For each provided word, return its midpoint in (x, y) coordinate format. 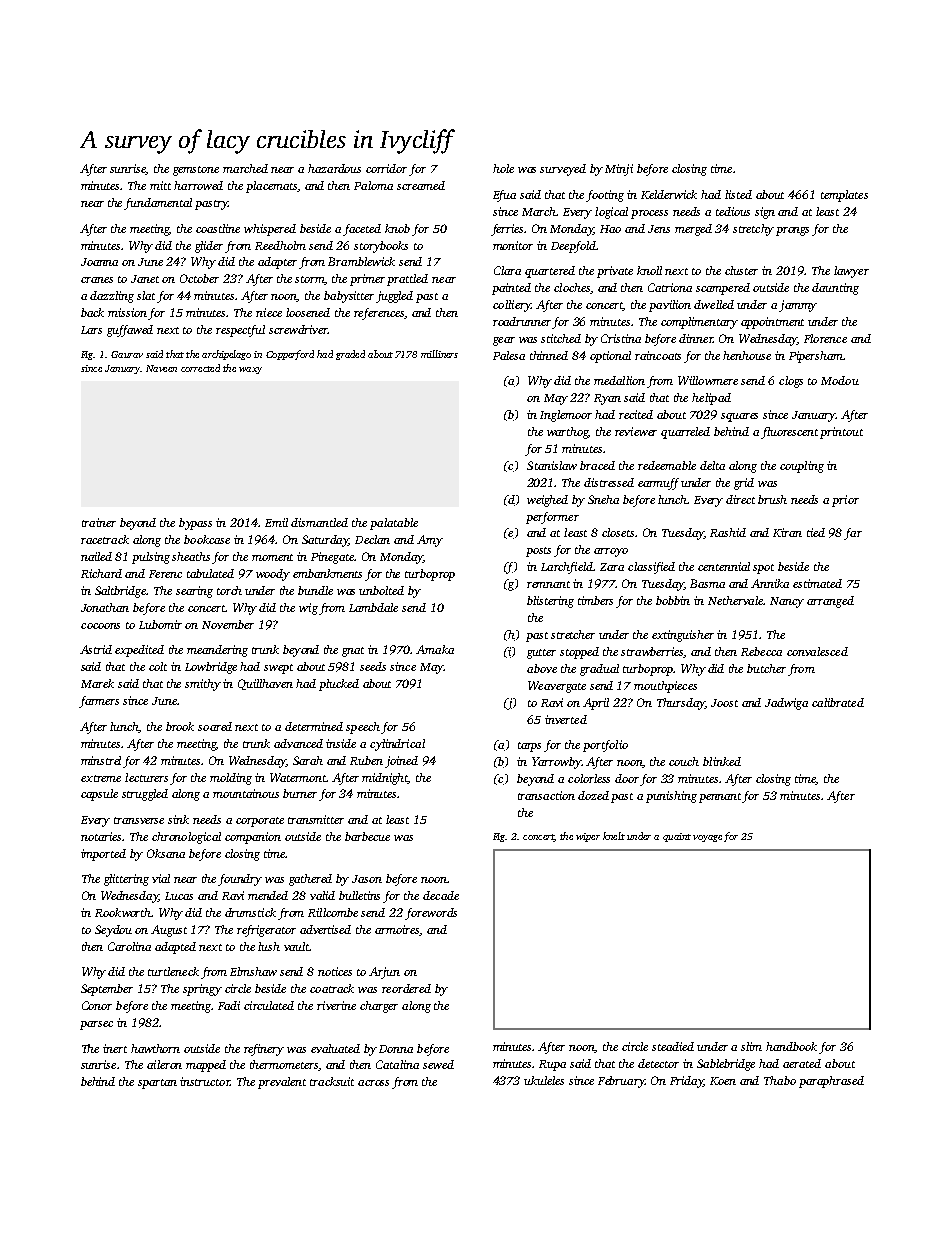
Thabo (780, 1080)
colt (158, 666)
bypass (195, 524)
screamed (421, 185)
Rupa (552, 1065)
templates (844, 196)
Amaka (435, 649)
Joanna (99, 262)
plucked (339, 685)
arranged (830, 602)
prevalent (282, 1083)
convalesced (817, 651)
